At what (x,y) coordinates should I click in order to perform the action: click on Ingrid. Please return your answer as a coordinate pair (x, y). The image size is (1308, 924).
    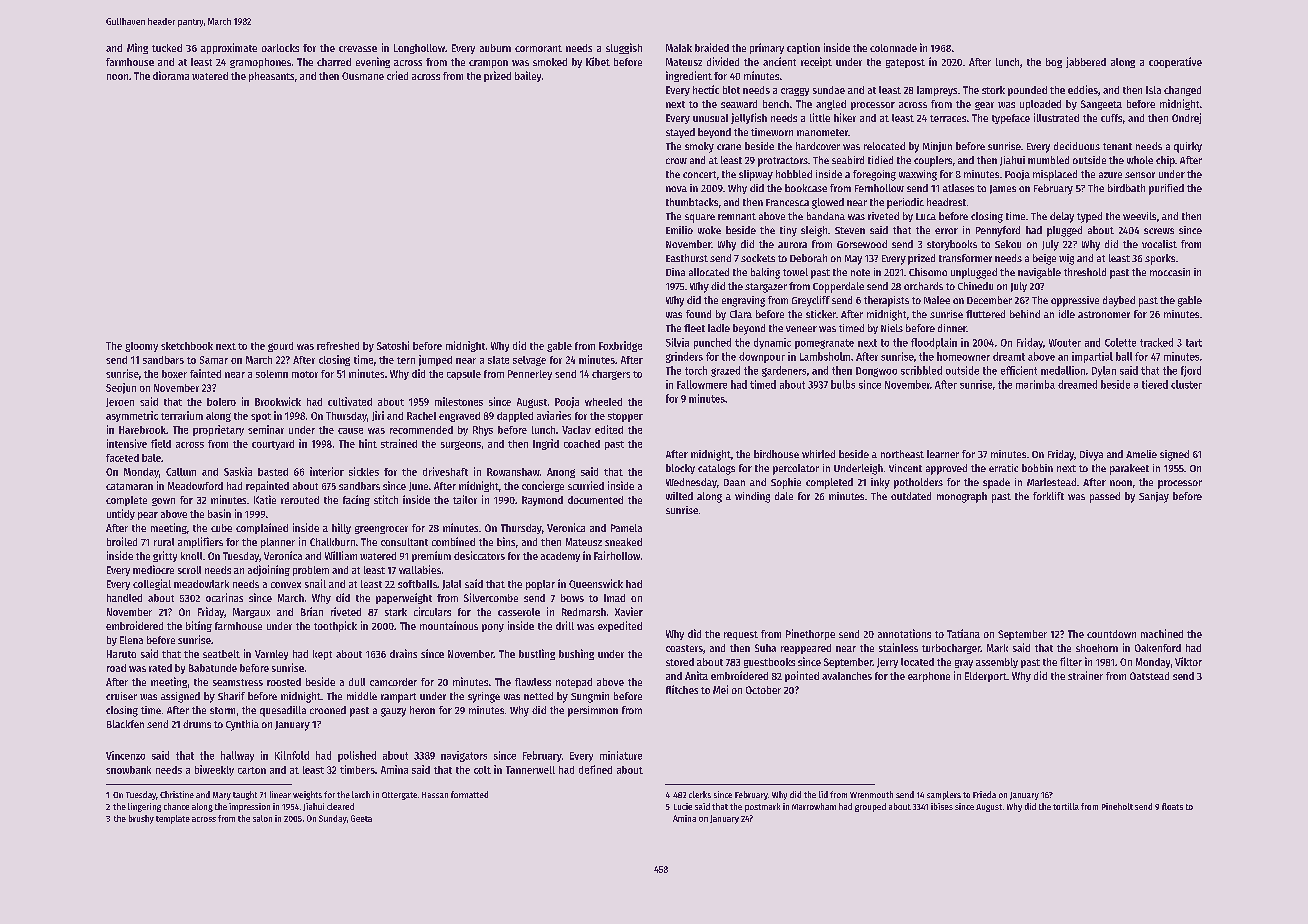
    Looking at the image, I should click on (546, 444).
